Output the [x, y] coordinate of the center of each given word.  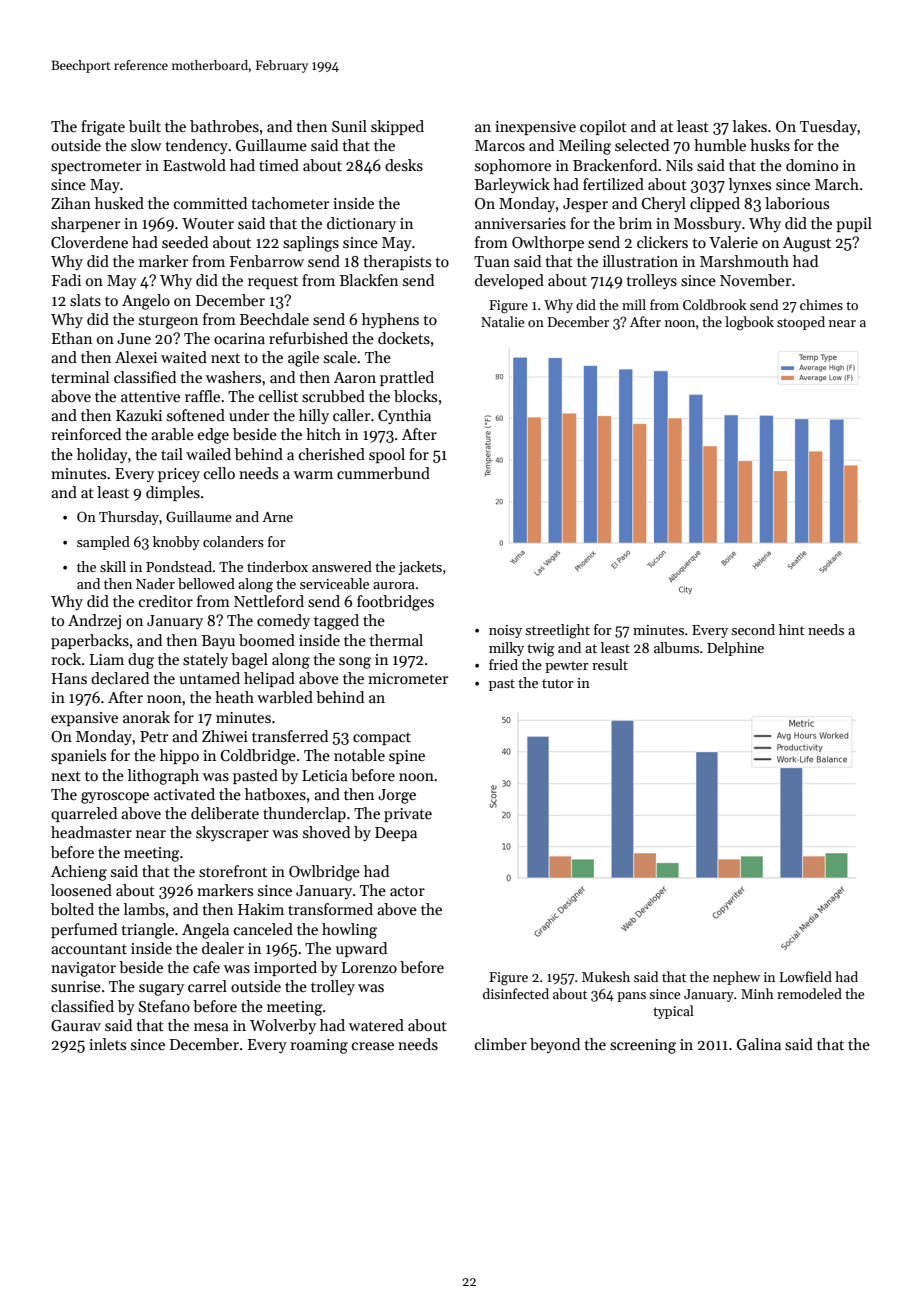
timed [279, 165]
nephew [736, 978]
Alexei [136, 357]
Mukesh [606, 976]
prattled [407, 378]
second [753, 629]
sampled [103, 543]
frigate [103, 128]
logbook [749, 323]
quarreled [84, 814]
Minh [757, 993]
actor [407, 891]
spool [387, 455]
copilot [603, 127]
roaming [319, 1046]
